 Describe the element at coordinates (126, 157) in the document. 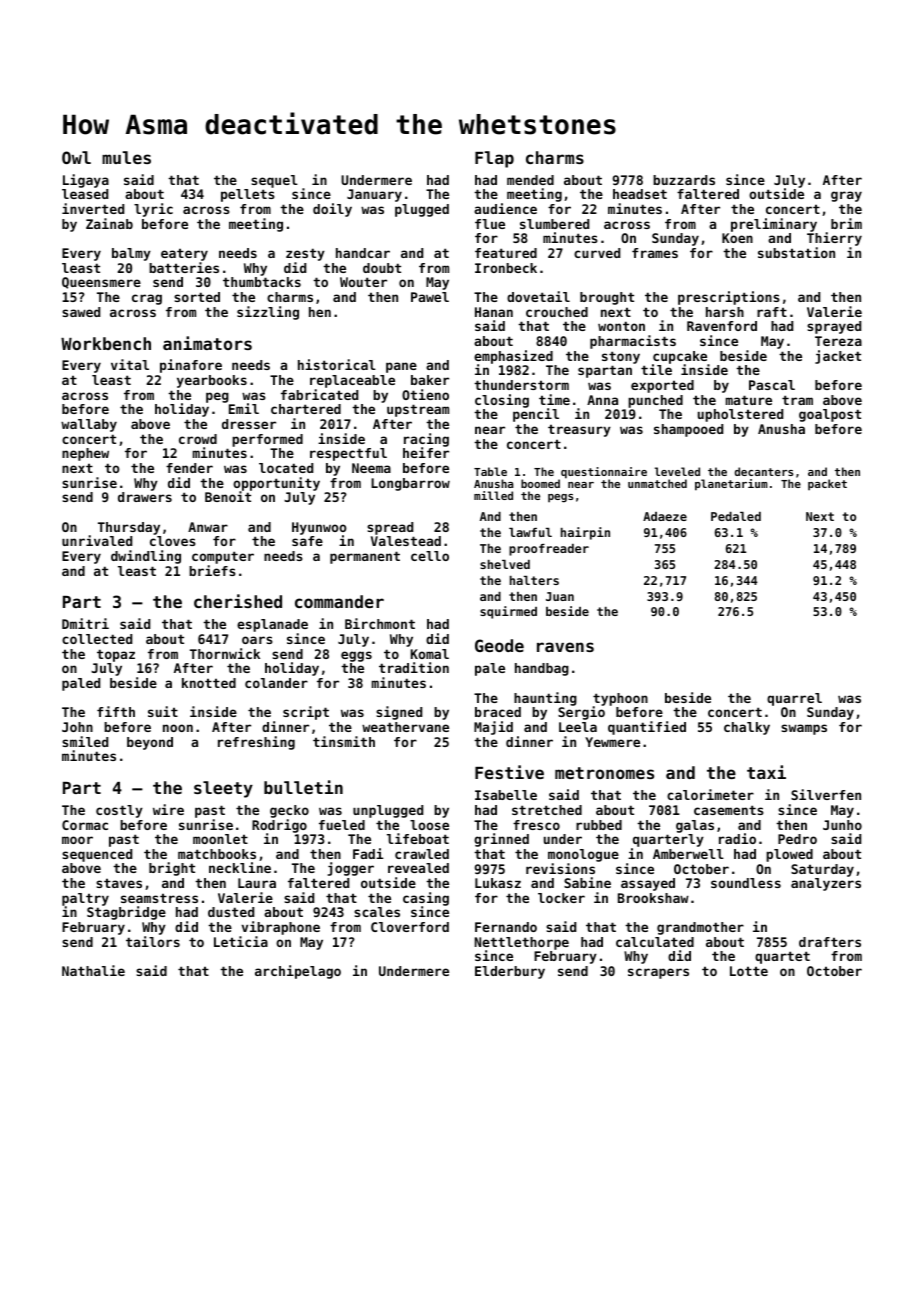

I see `mules` at that location.
